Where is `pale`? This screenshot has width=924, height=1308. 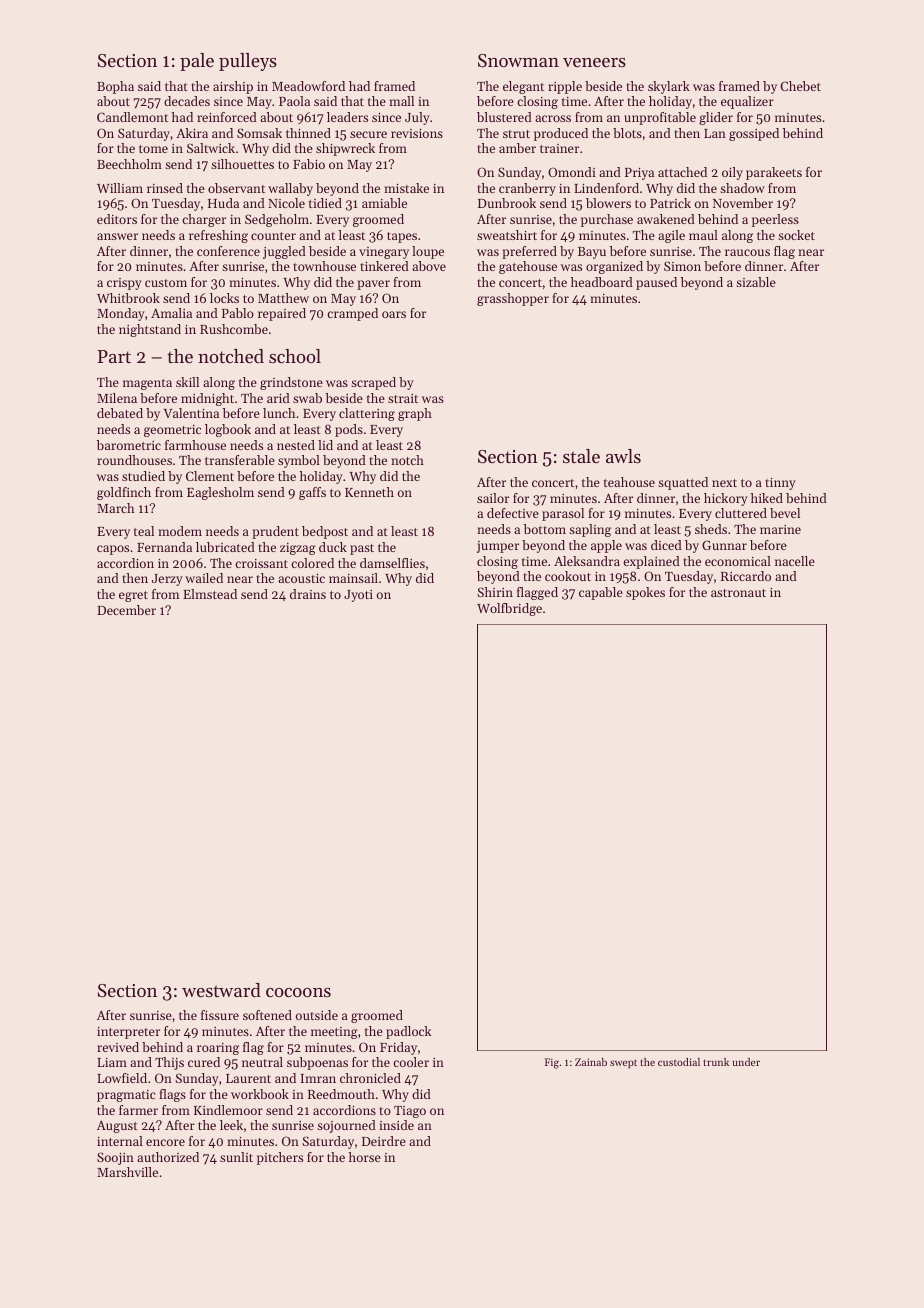
pale is located at coordinates (197, 62).
